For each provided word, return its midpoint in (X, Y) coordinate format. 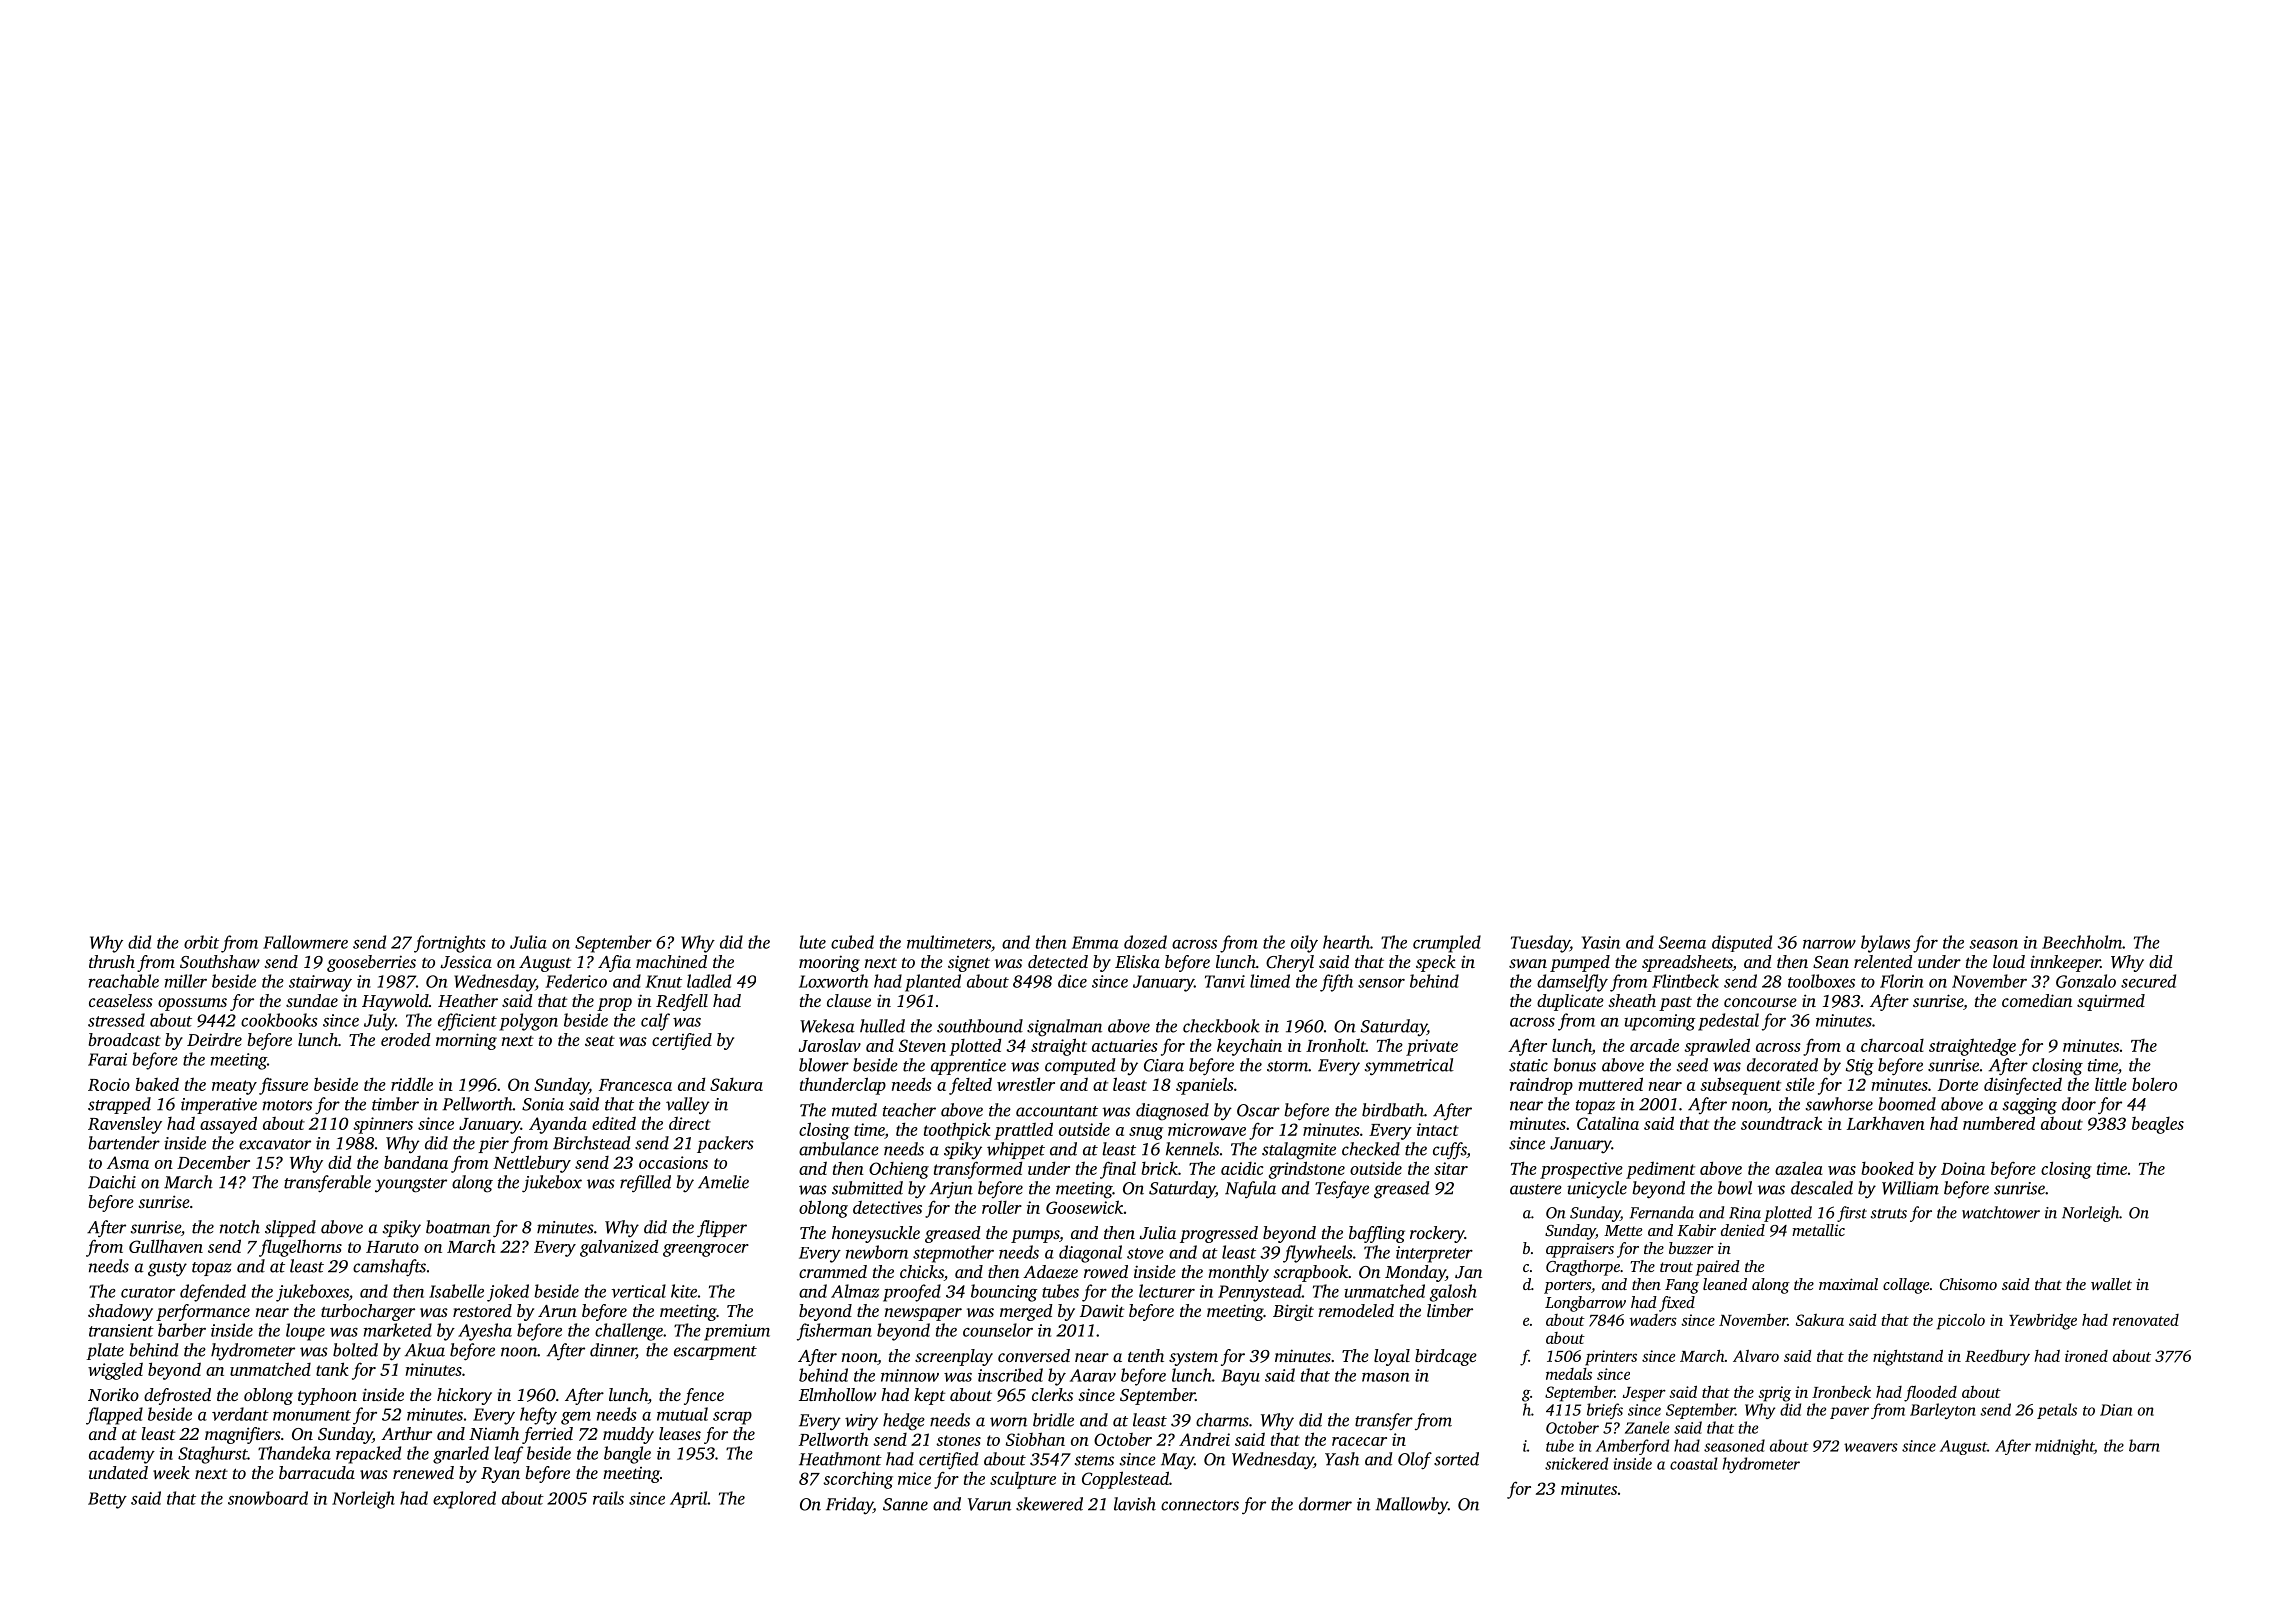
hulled (882, 1026)
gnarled (461, 1455)
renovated (2146, 1320)
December (213, 1162)
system (1193, 1359)
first (1852, 1214)
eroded (406, 1039)
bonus (1575, 1065)
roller (1002, 1207)
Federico (576, 981)
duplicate (1570, 1002)
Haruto (392, 1247)
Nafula (1250, 1189)
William (1910, 1188)
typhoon (327, 1396)
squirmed (2111, 1002)
